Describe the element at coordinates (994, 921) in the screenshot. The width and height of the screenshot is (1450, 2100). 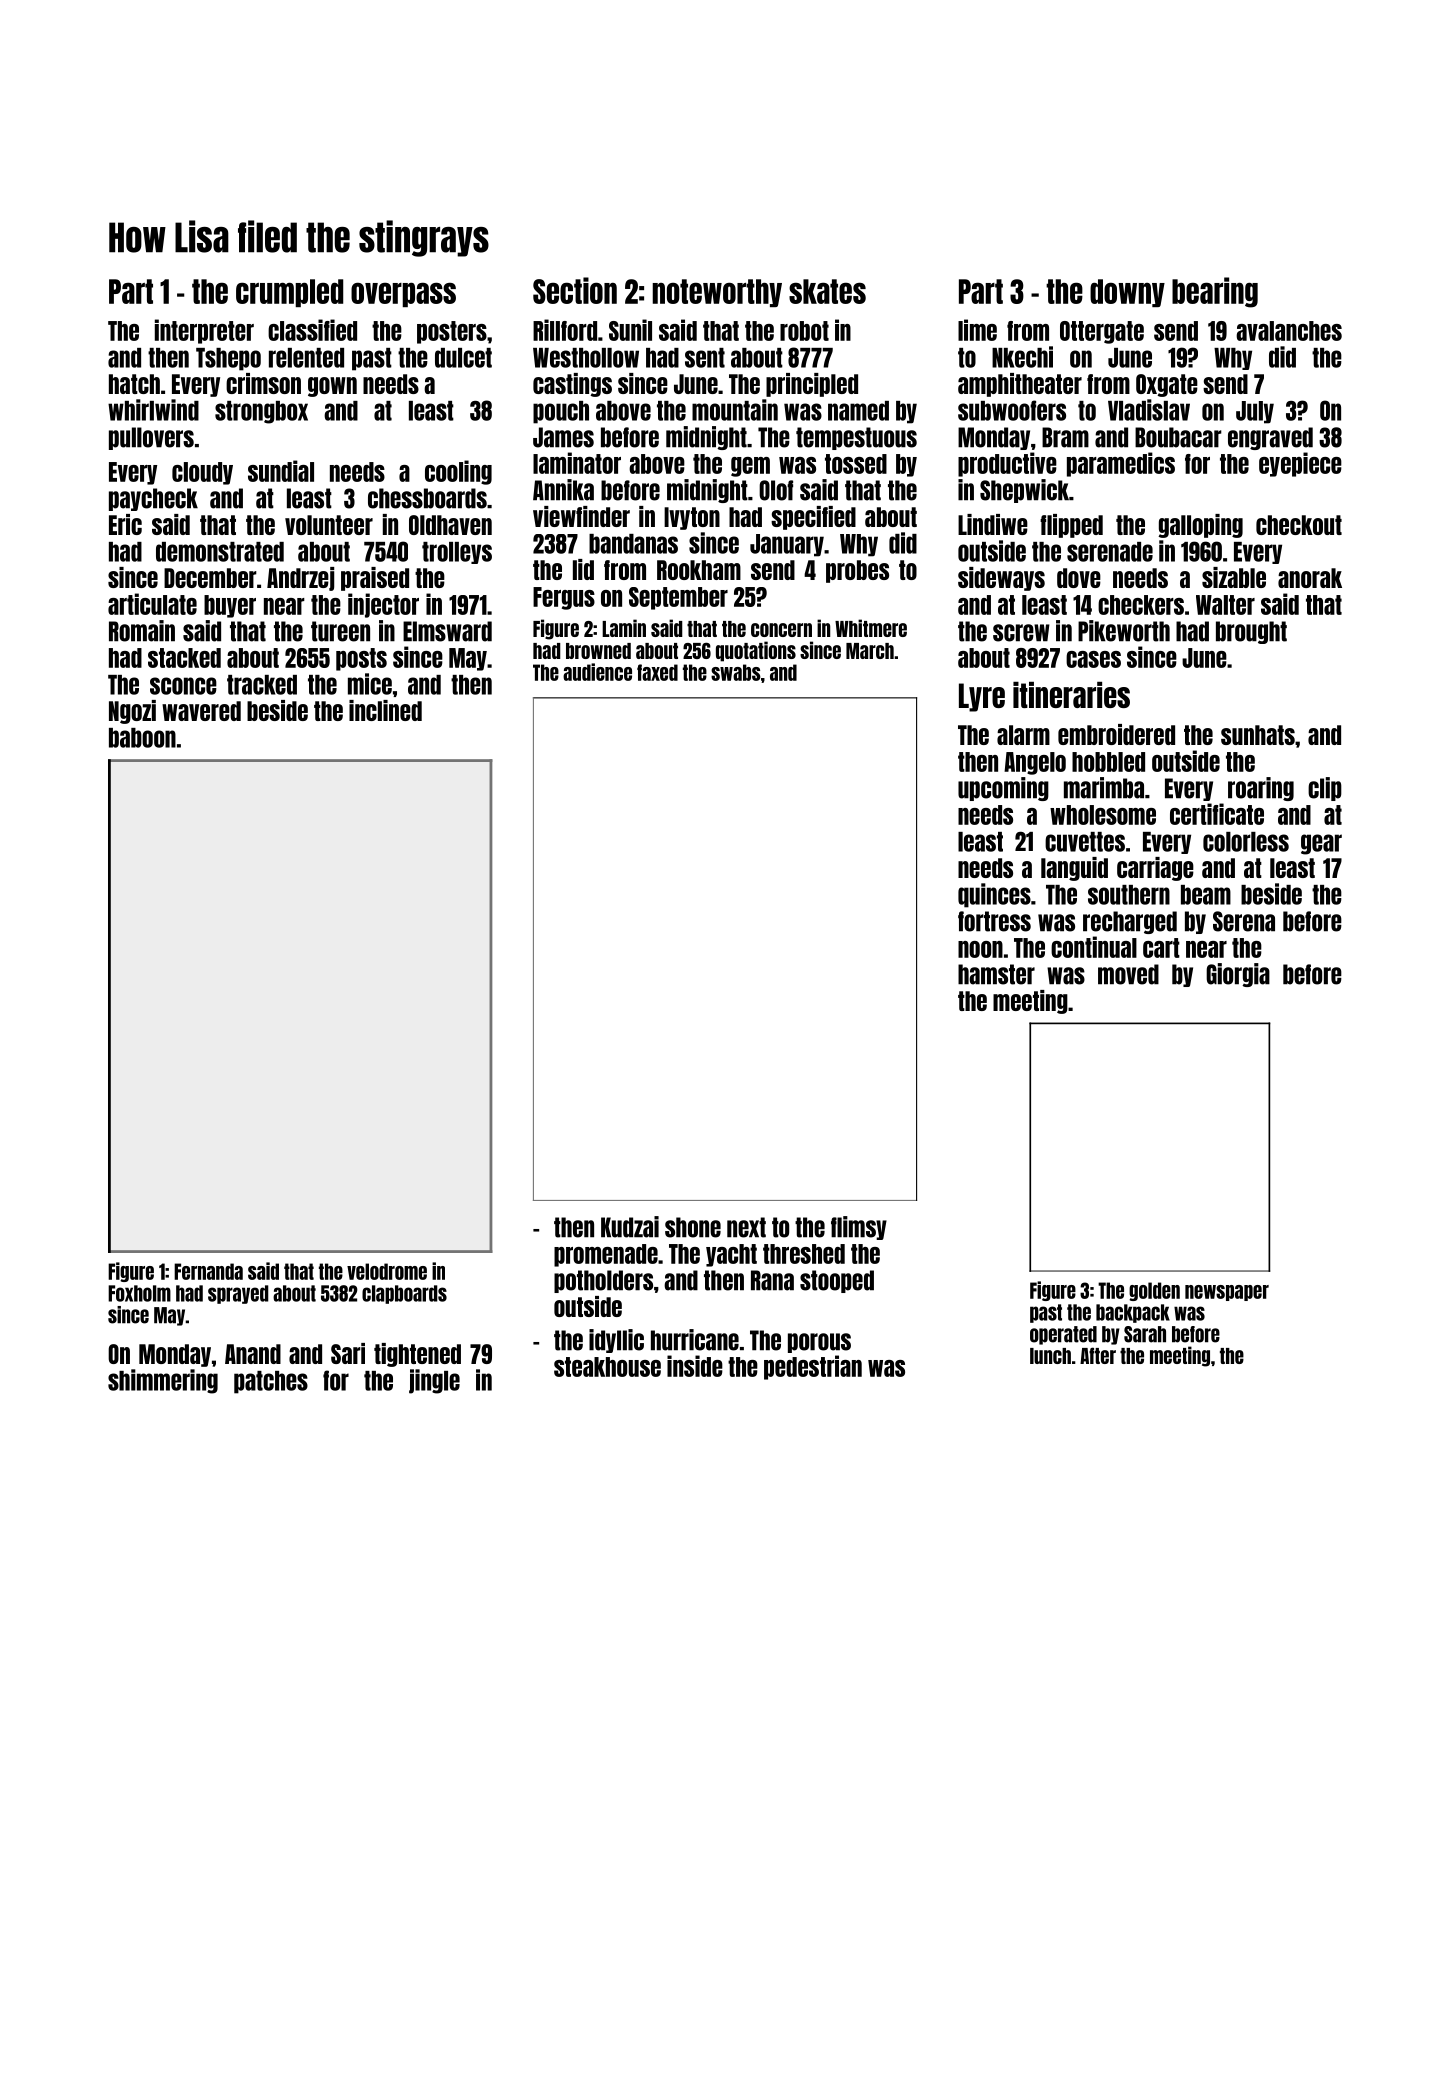
I see `fortress` at that location.
